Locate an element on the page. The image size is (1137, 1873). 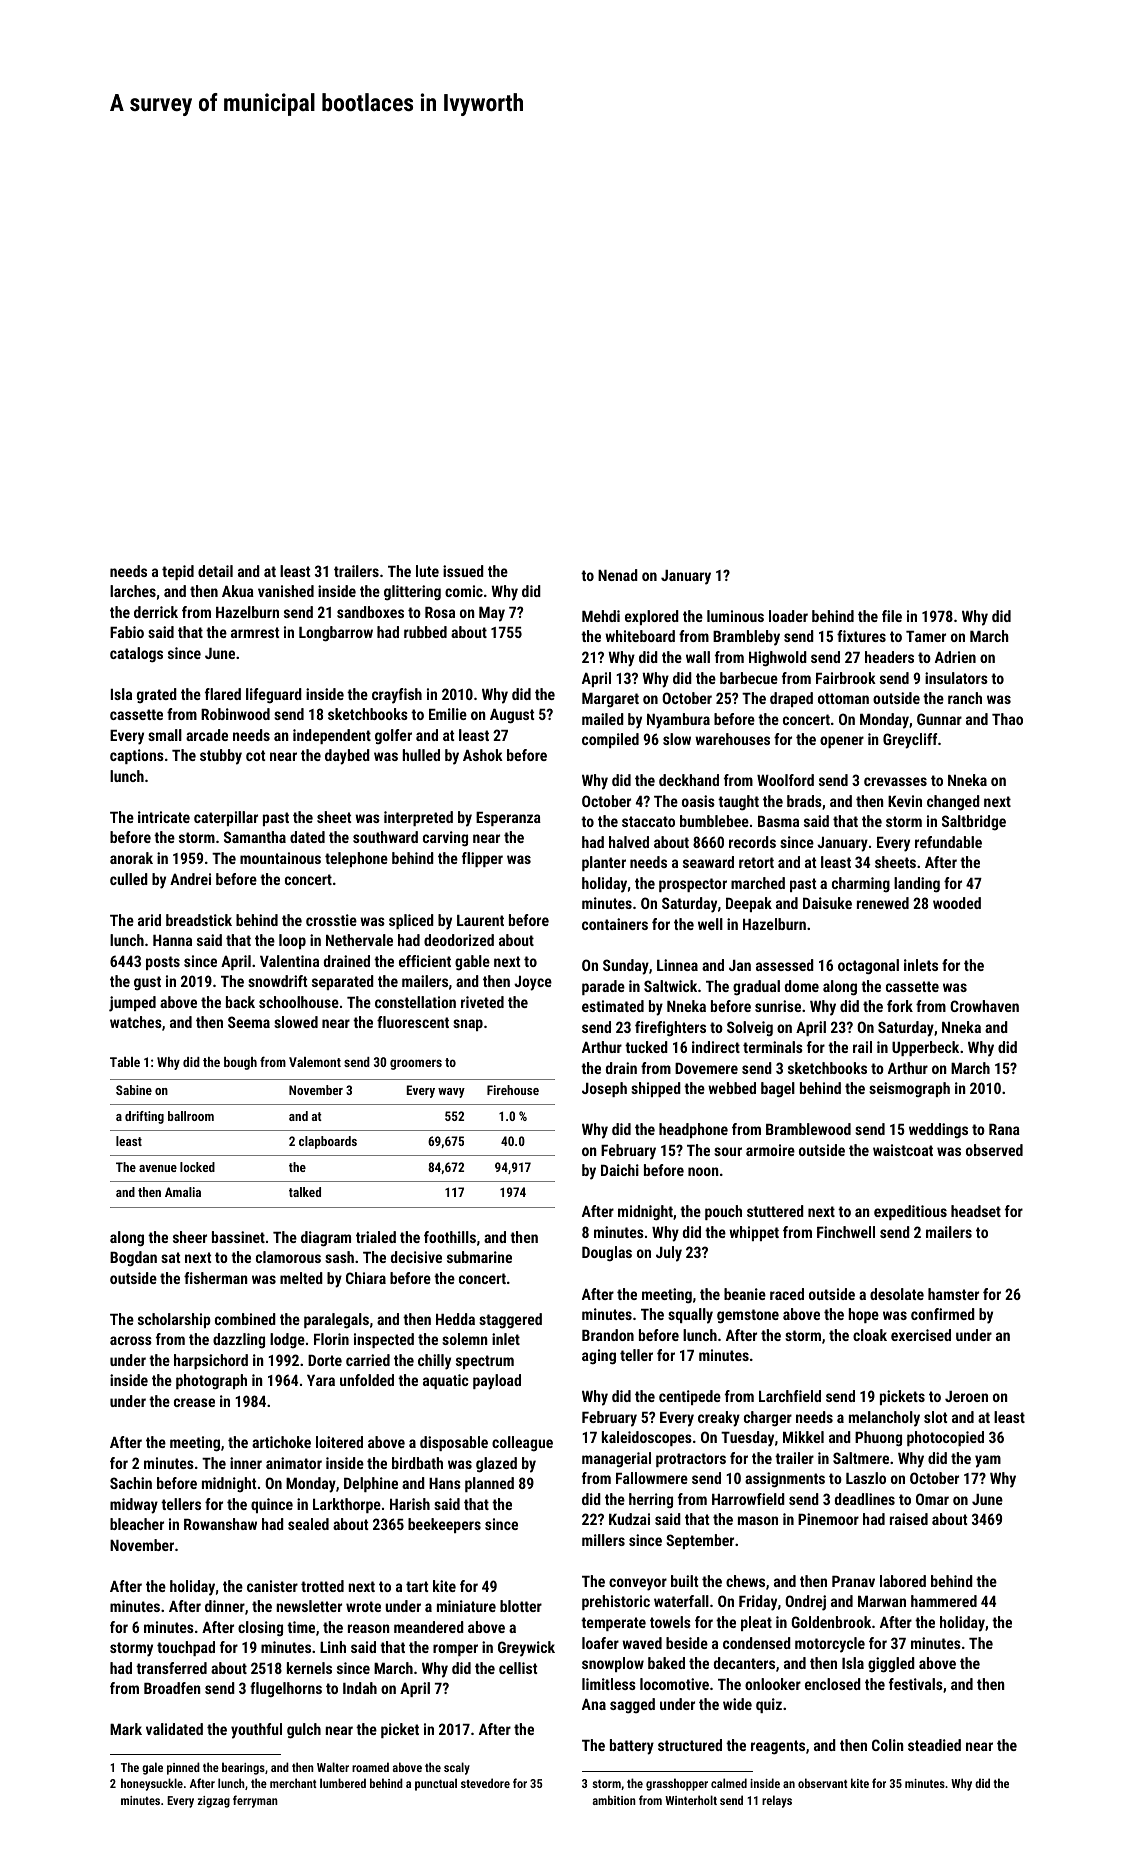
romper is located at coordinates (455, 1650).
